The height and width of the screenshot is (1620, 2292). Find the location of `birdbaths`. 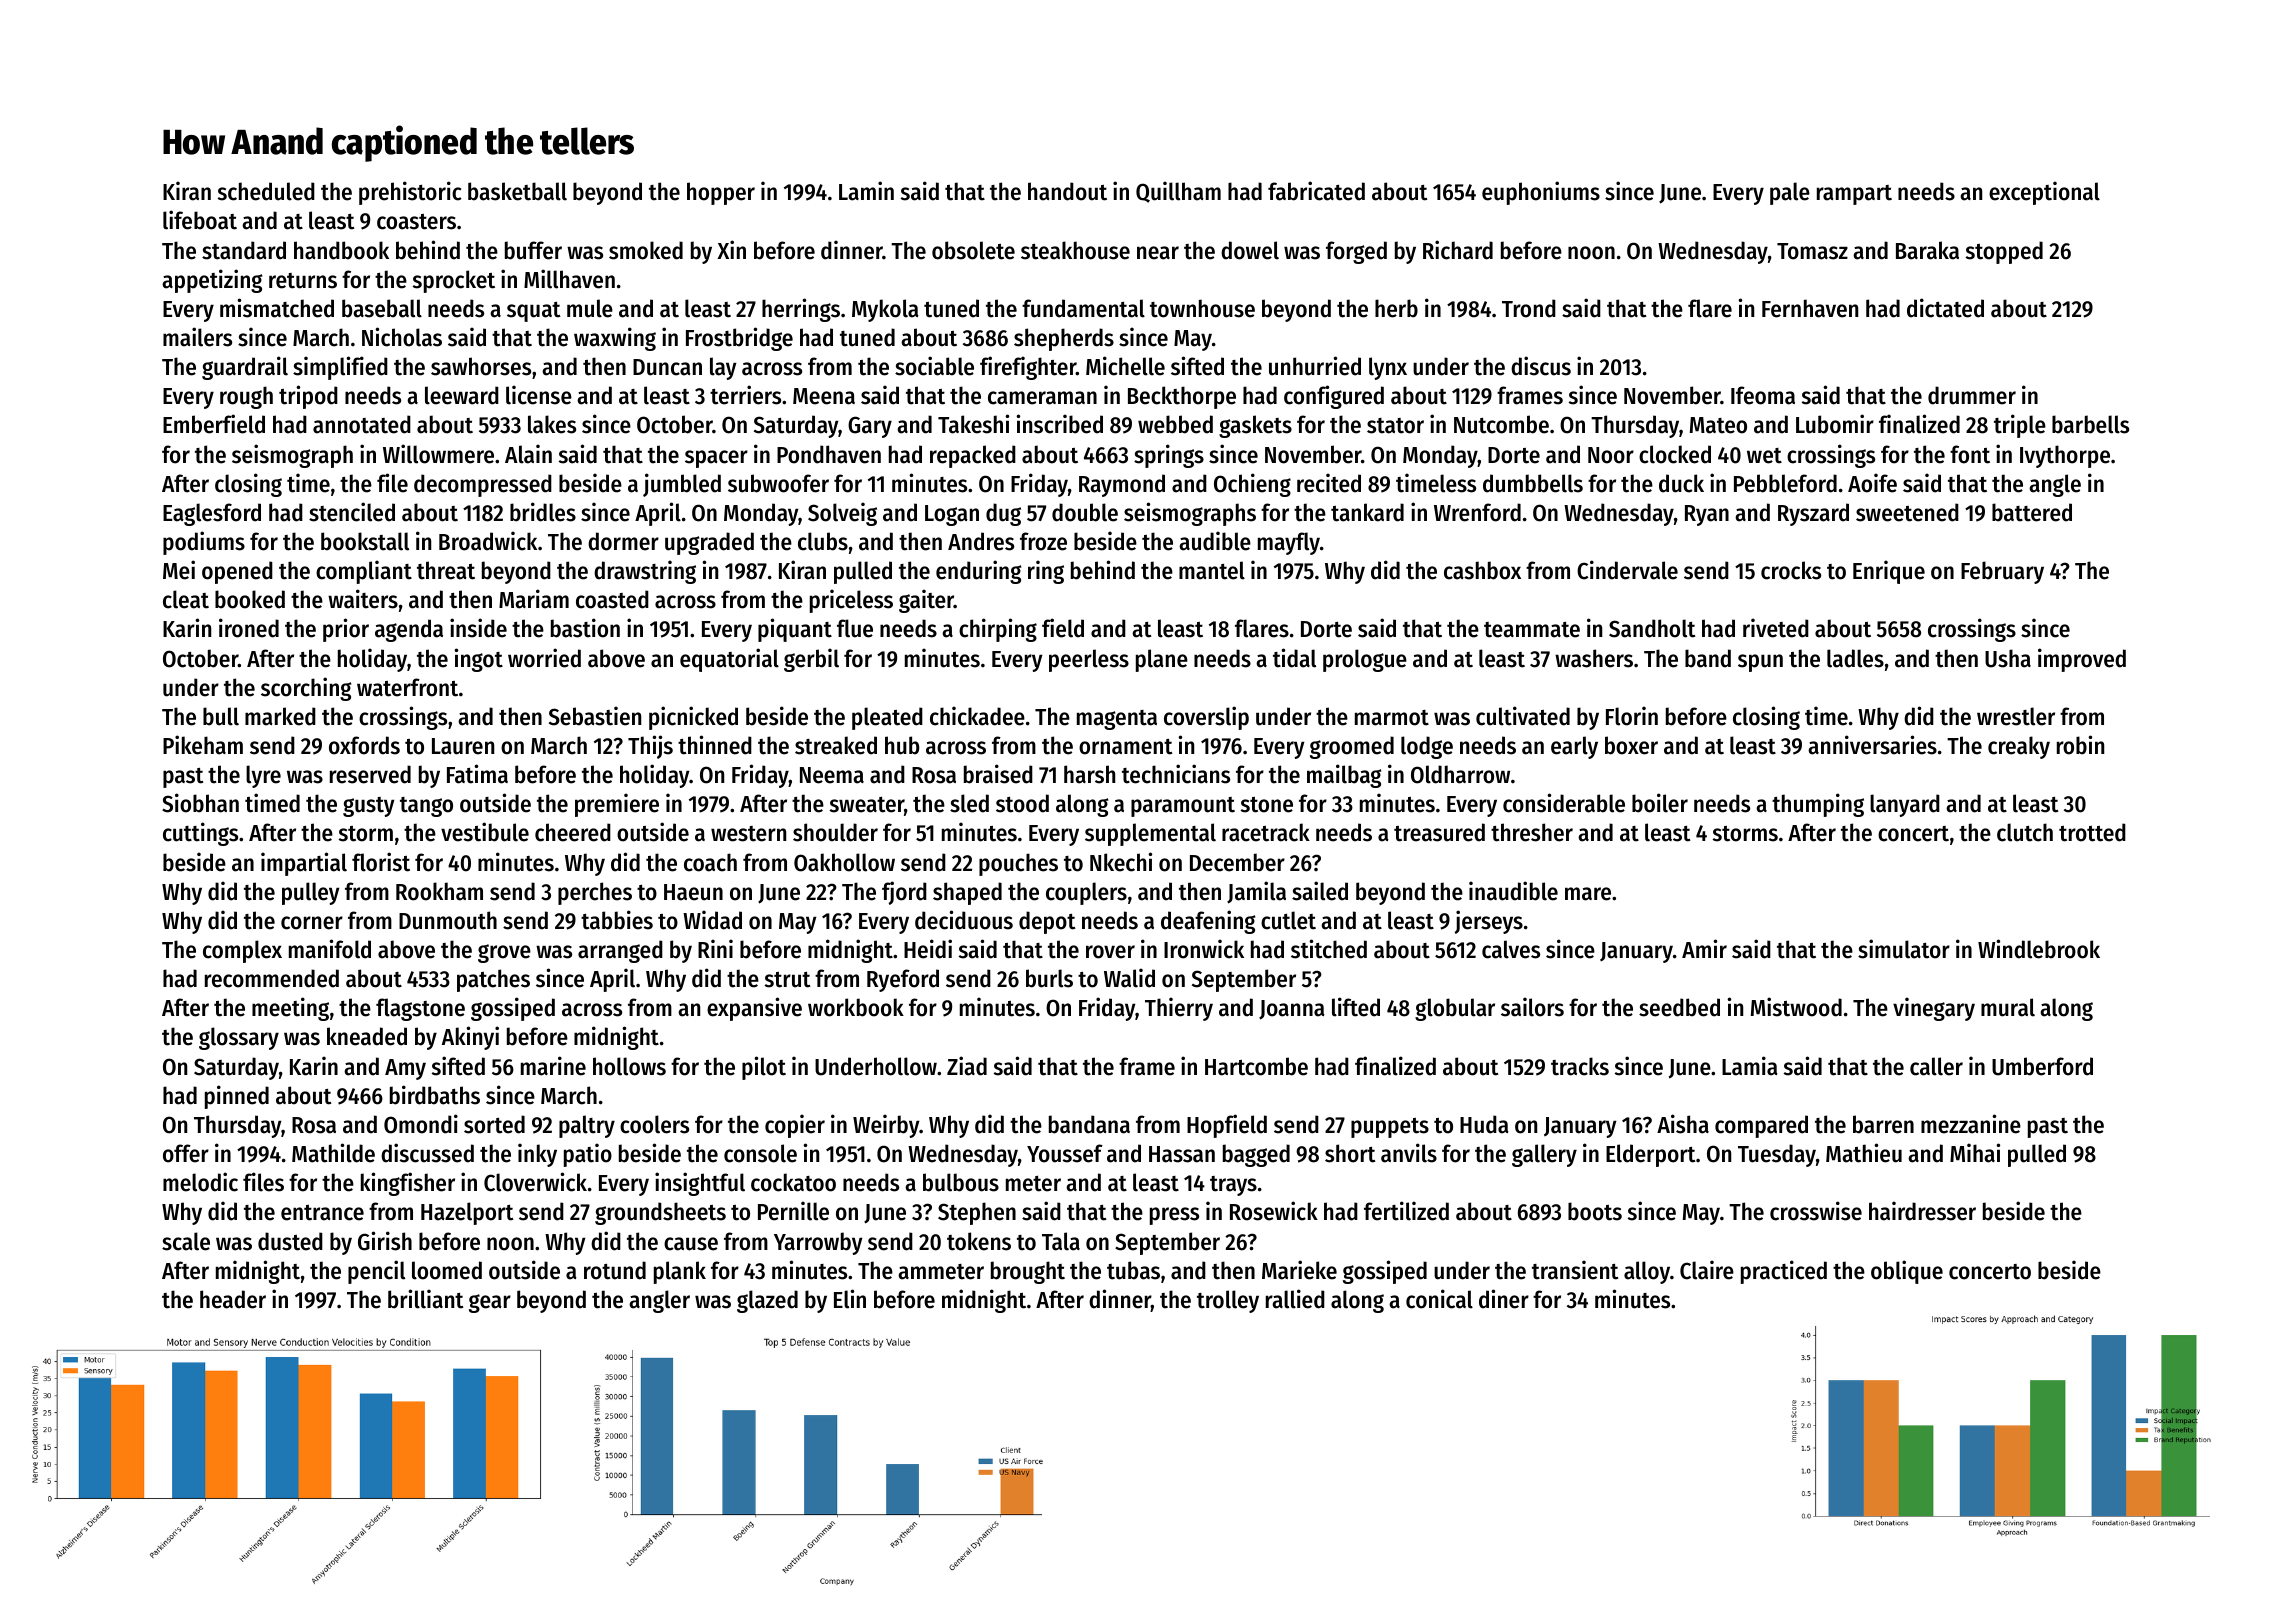

birdbaths is located at coordinates (435, 1095).
